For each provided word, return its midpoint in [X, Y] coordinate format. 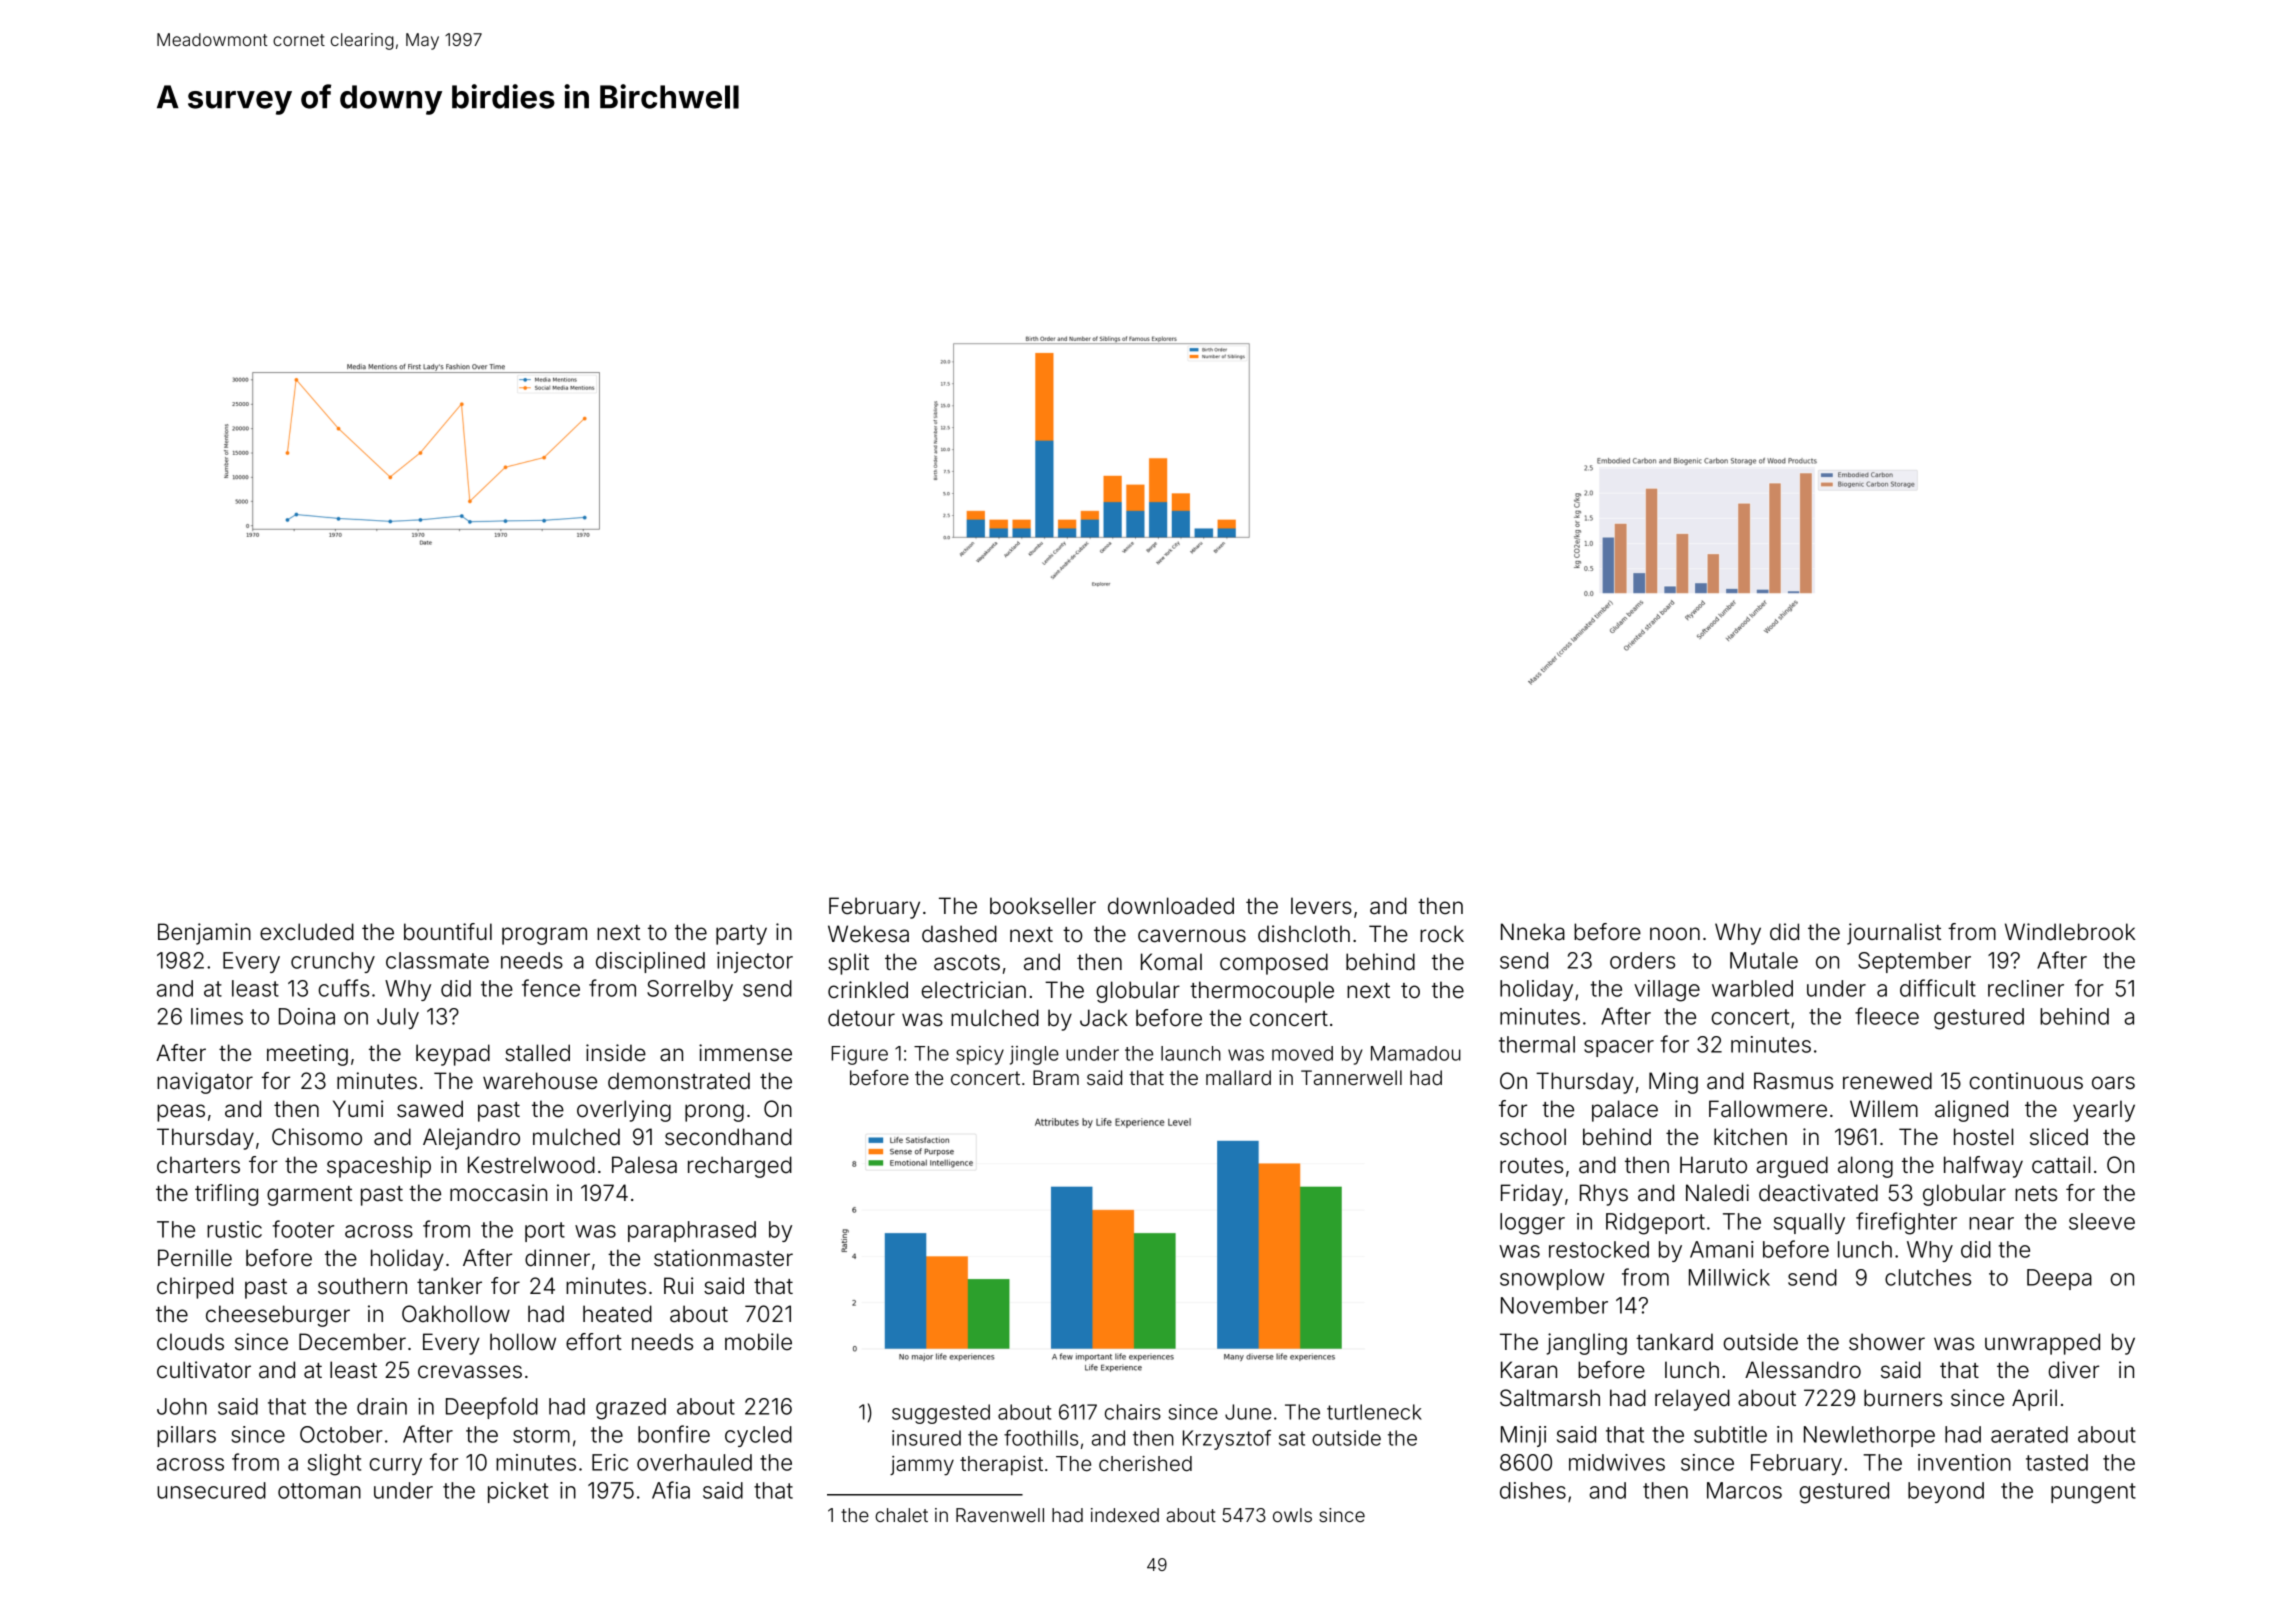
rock [1442, 934]
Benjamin [204, 934]
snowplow [1552, 1279]
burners [1903, 1398]
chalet [901, 1515]
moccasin [498, 1193]
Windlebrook [2070, 932]
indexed [1125, 1515]
